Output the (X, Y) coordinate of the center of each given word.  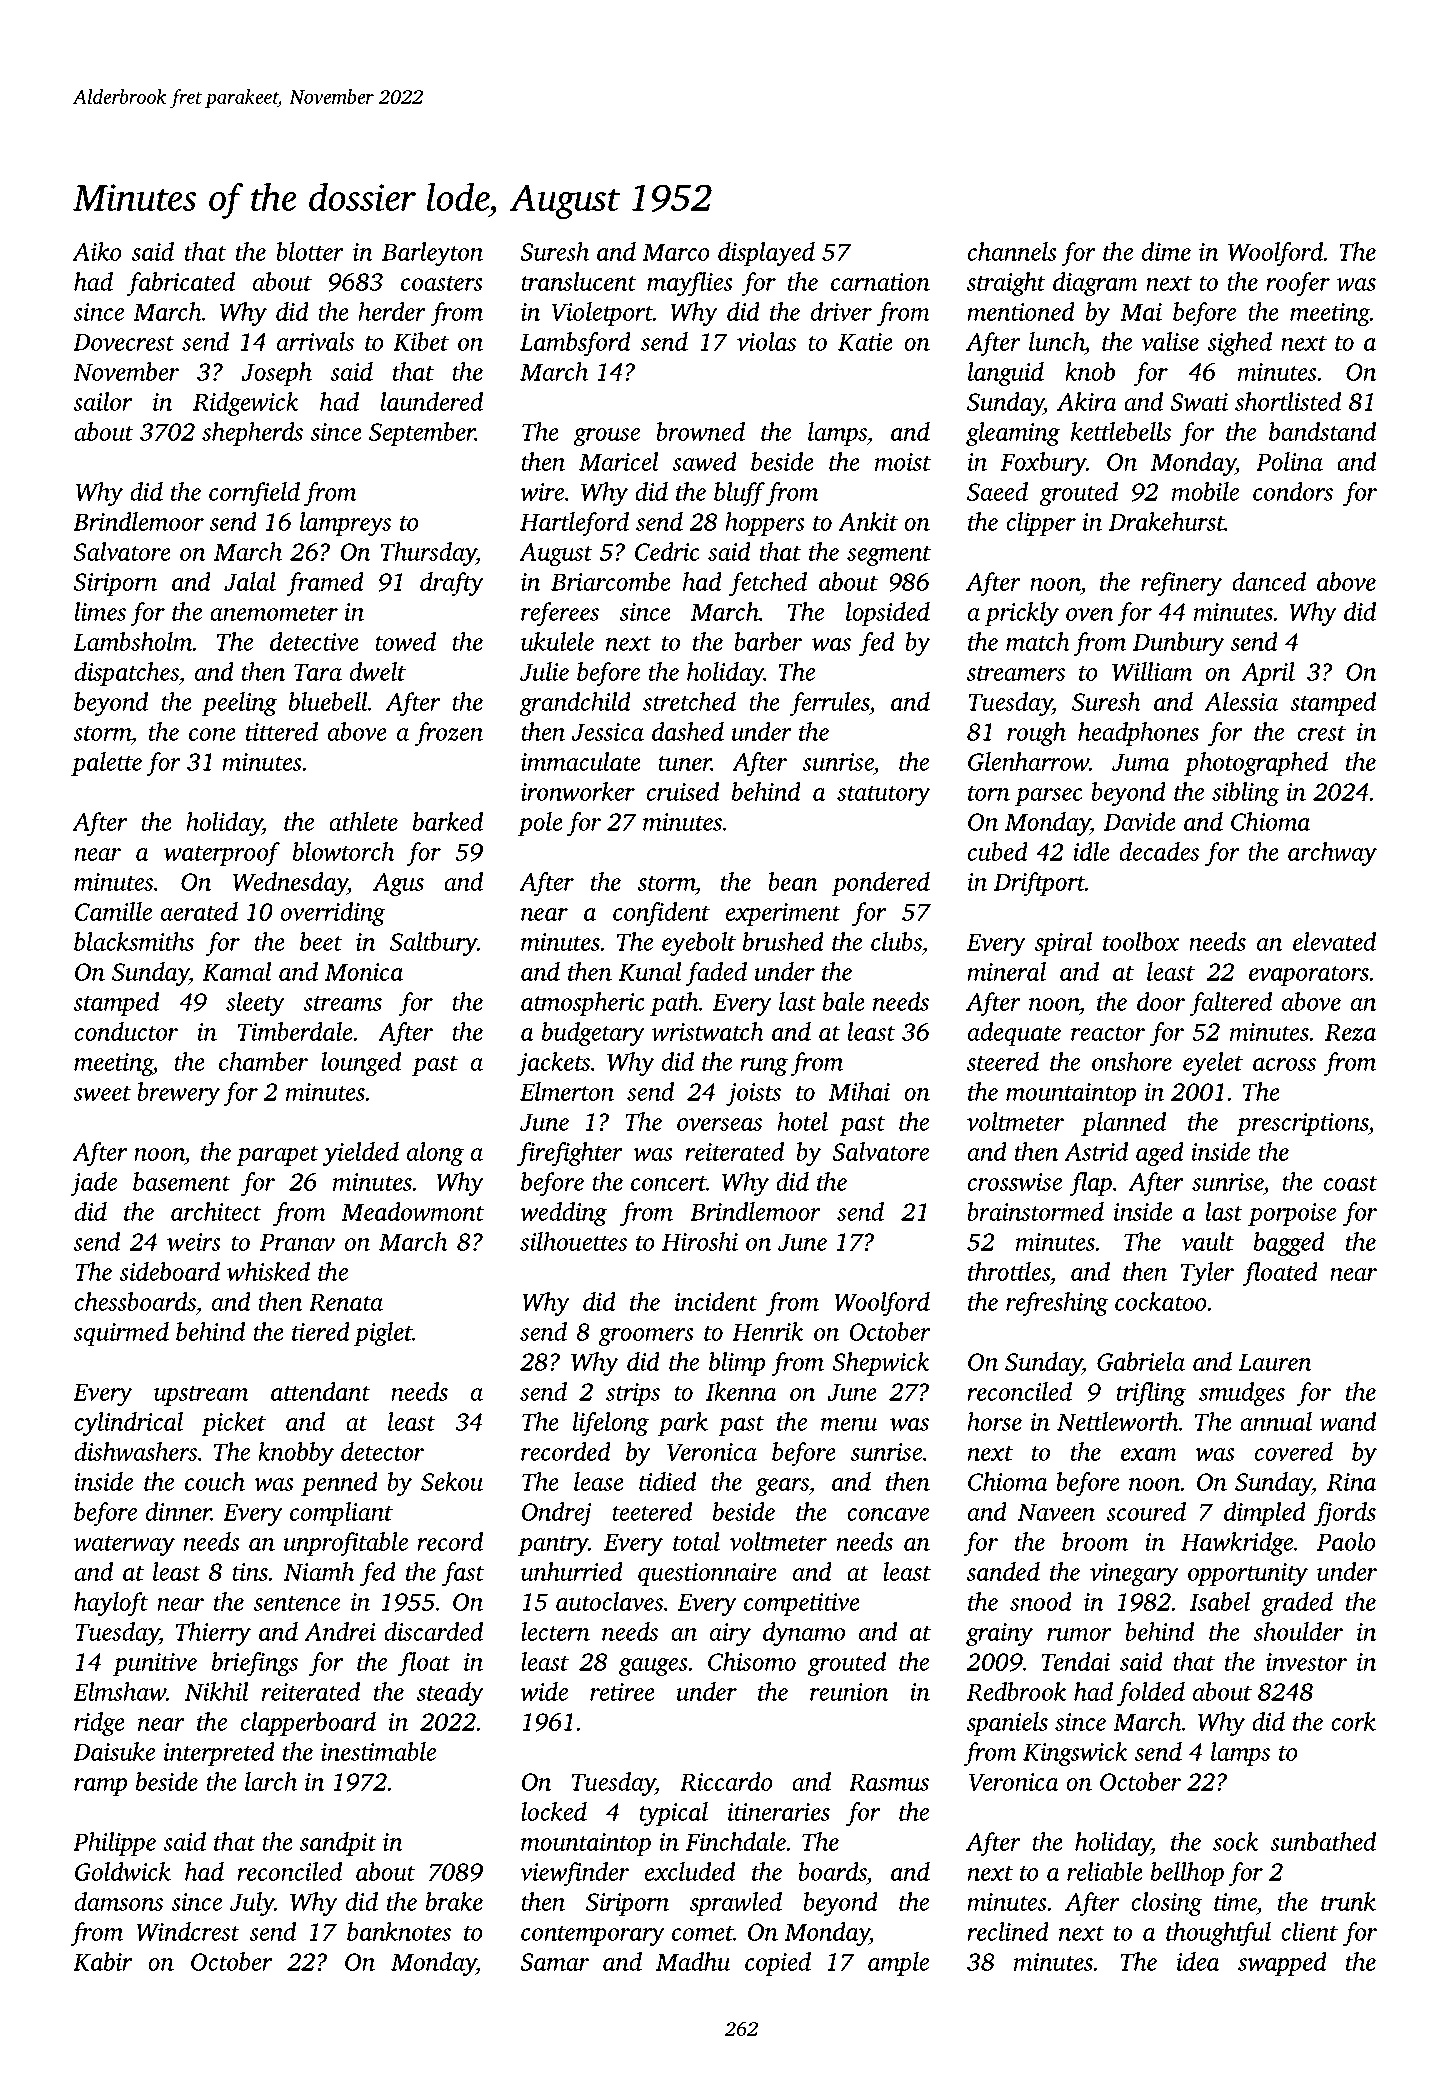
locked (554, 1811)
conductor (126, 1031)
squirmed (121, 1334)
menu (849, 1424)
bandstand (1322, 431)
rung (764, 1067)
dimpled (1265, 1514)
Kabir (102, 1961)
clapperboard (308, 1724)
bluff (739, 494)
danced (1269, 581)
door (1161, 1001)
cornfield (254, 494)
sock (1236, 1841)
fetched (768, 584)
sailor (102, 401)
